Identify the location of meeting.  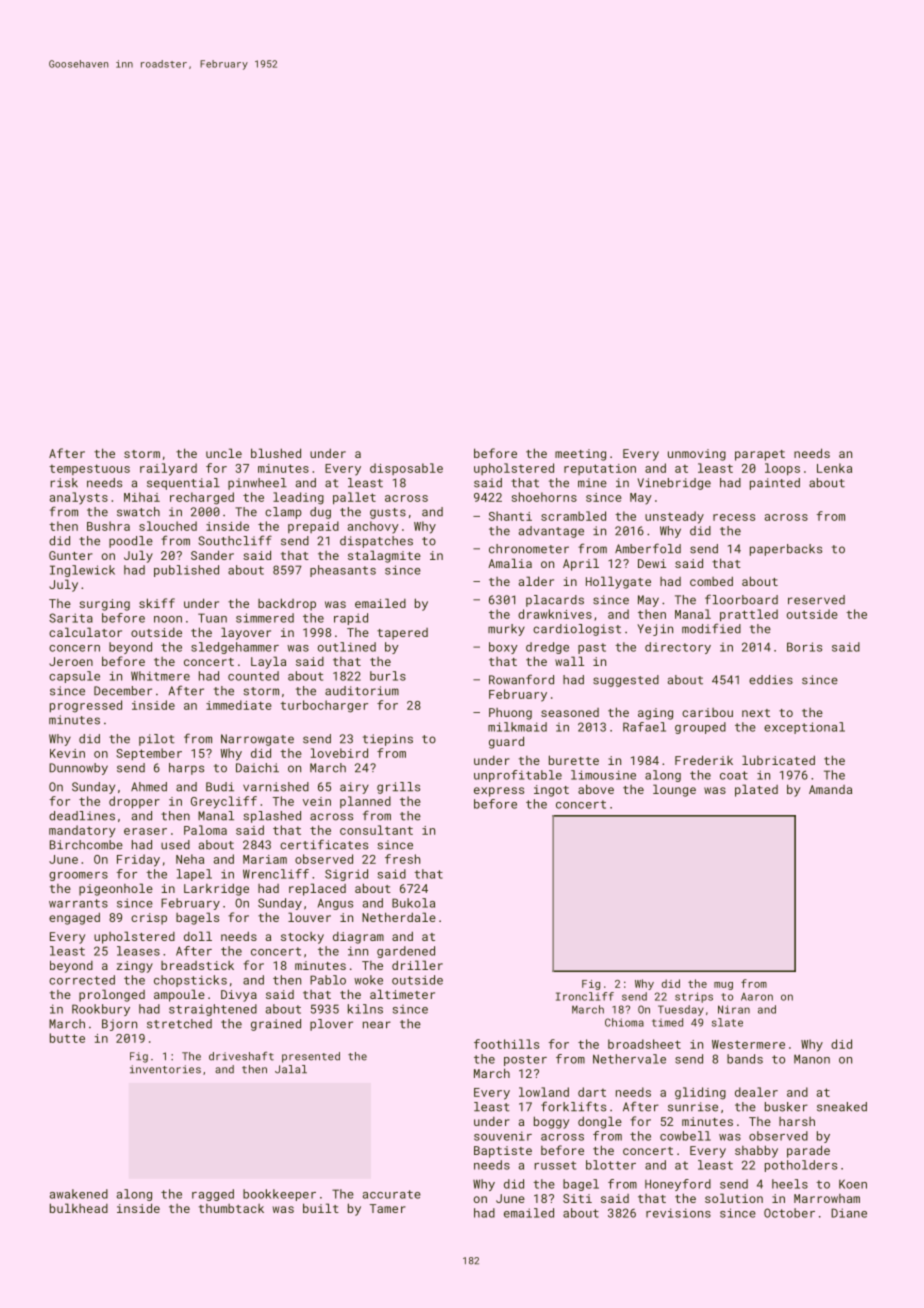
(580, 455).
